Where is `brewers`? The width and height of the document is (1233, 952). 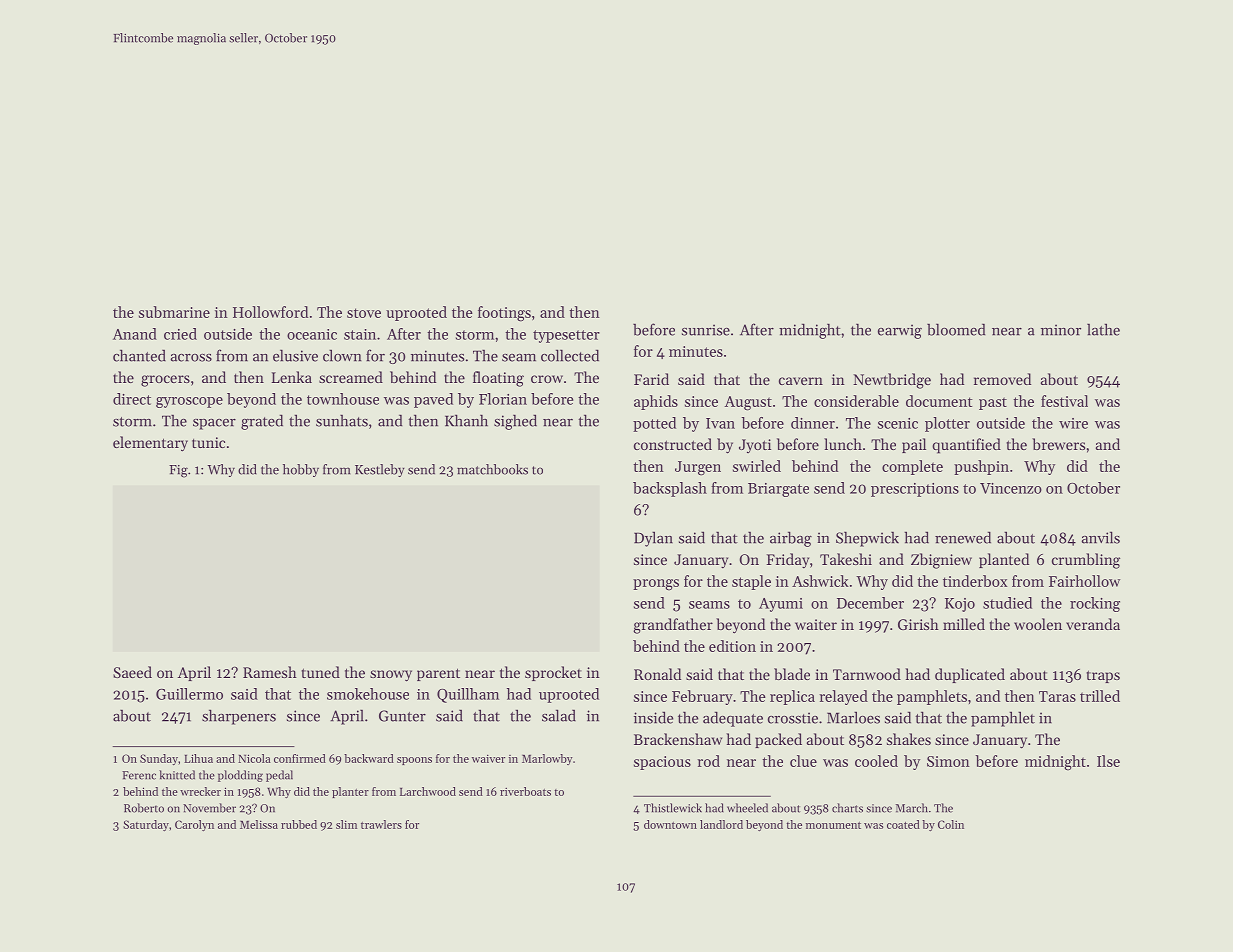 brewers is located at coordinates (1058, 444).
